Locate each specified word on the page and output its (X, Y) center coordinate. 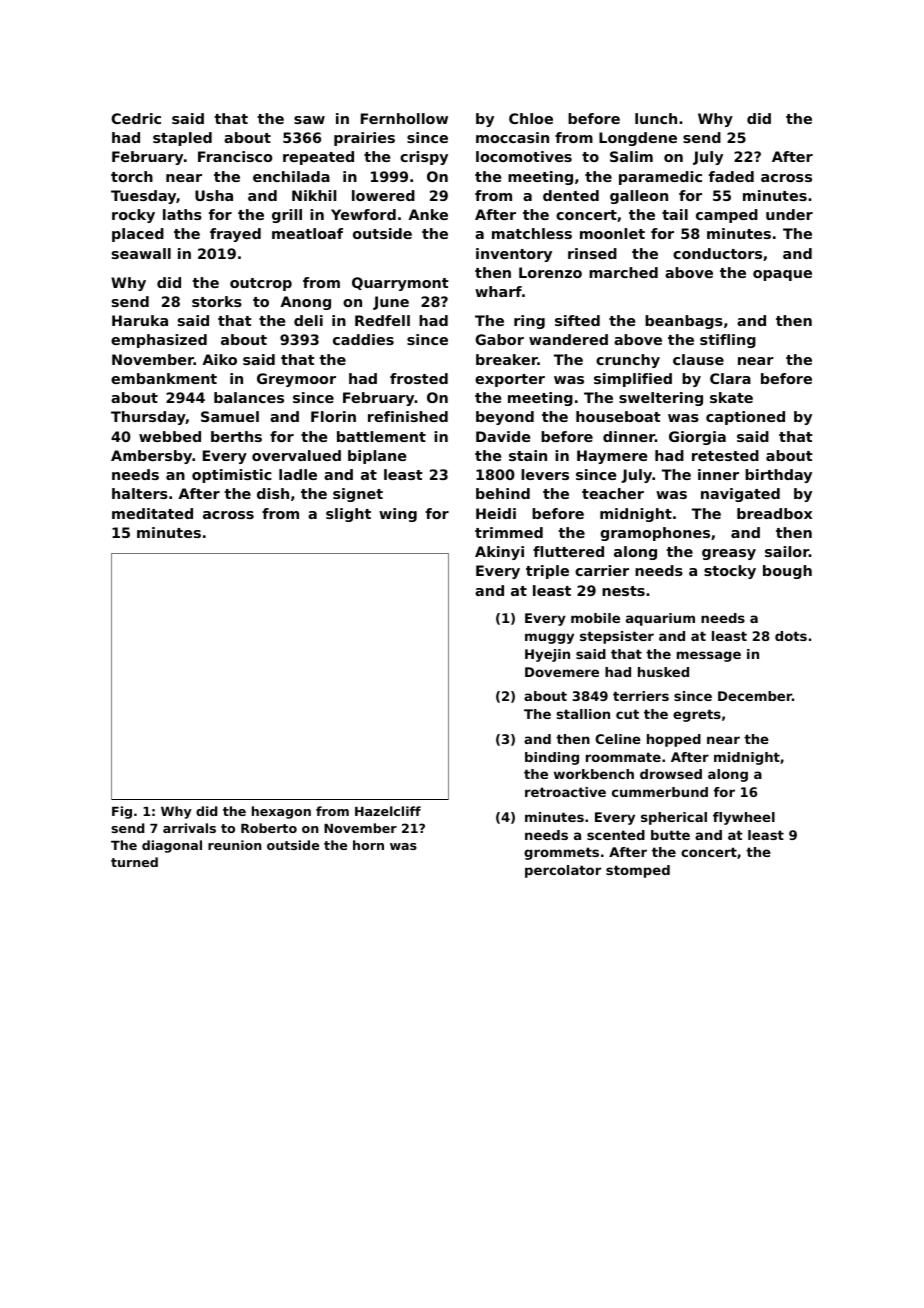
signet (358, 495)
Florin (333, 416)
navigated (740, 495)
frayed (235, 235)
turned (134, 862)
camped (727, 216)
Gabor (499, 339)
